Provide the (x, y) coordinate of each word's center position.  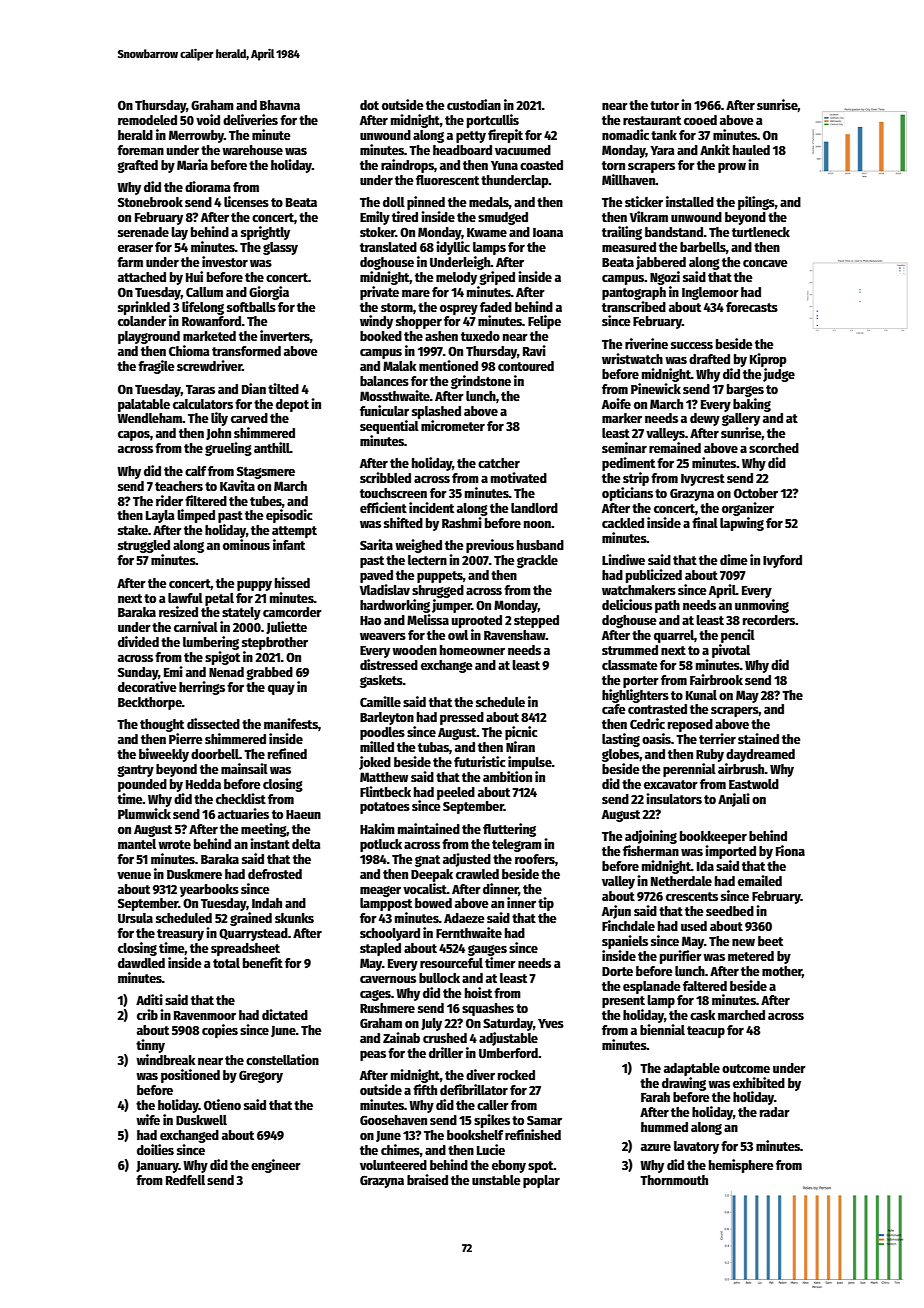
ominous (246, 544)
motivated (519, 477)
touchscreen (393, 493)
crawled (477, 874)
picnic (521, 733)
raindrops (407, 166)
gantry (135, 771)
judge (779, 375)
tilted (283, 388)
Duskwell (201, 1120)
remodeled (147, 120)
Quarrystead (253, 934)
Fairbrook (716, 679)
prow (732, 168)
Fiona (790, 850)
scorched (774, 448)
